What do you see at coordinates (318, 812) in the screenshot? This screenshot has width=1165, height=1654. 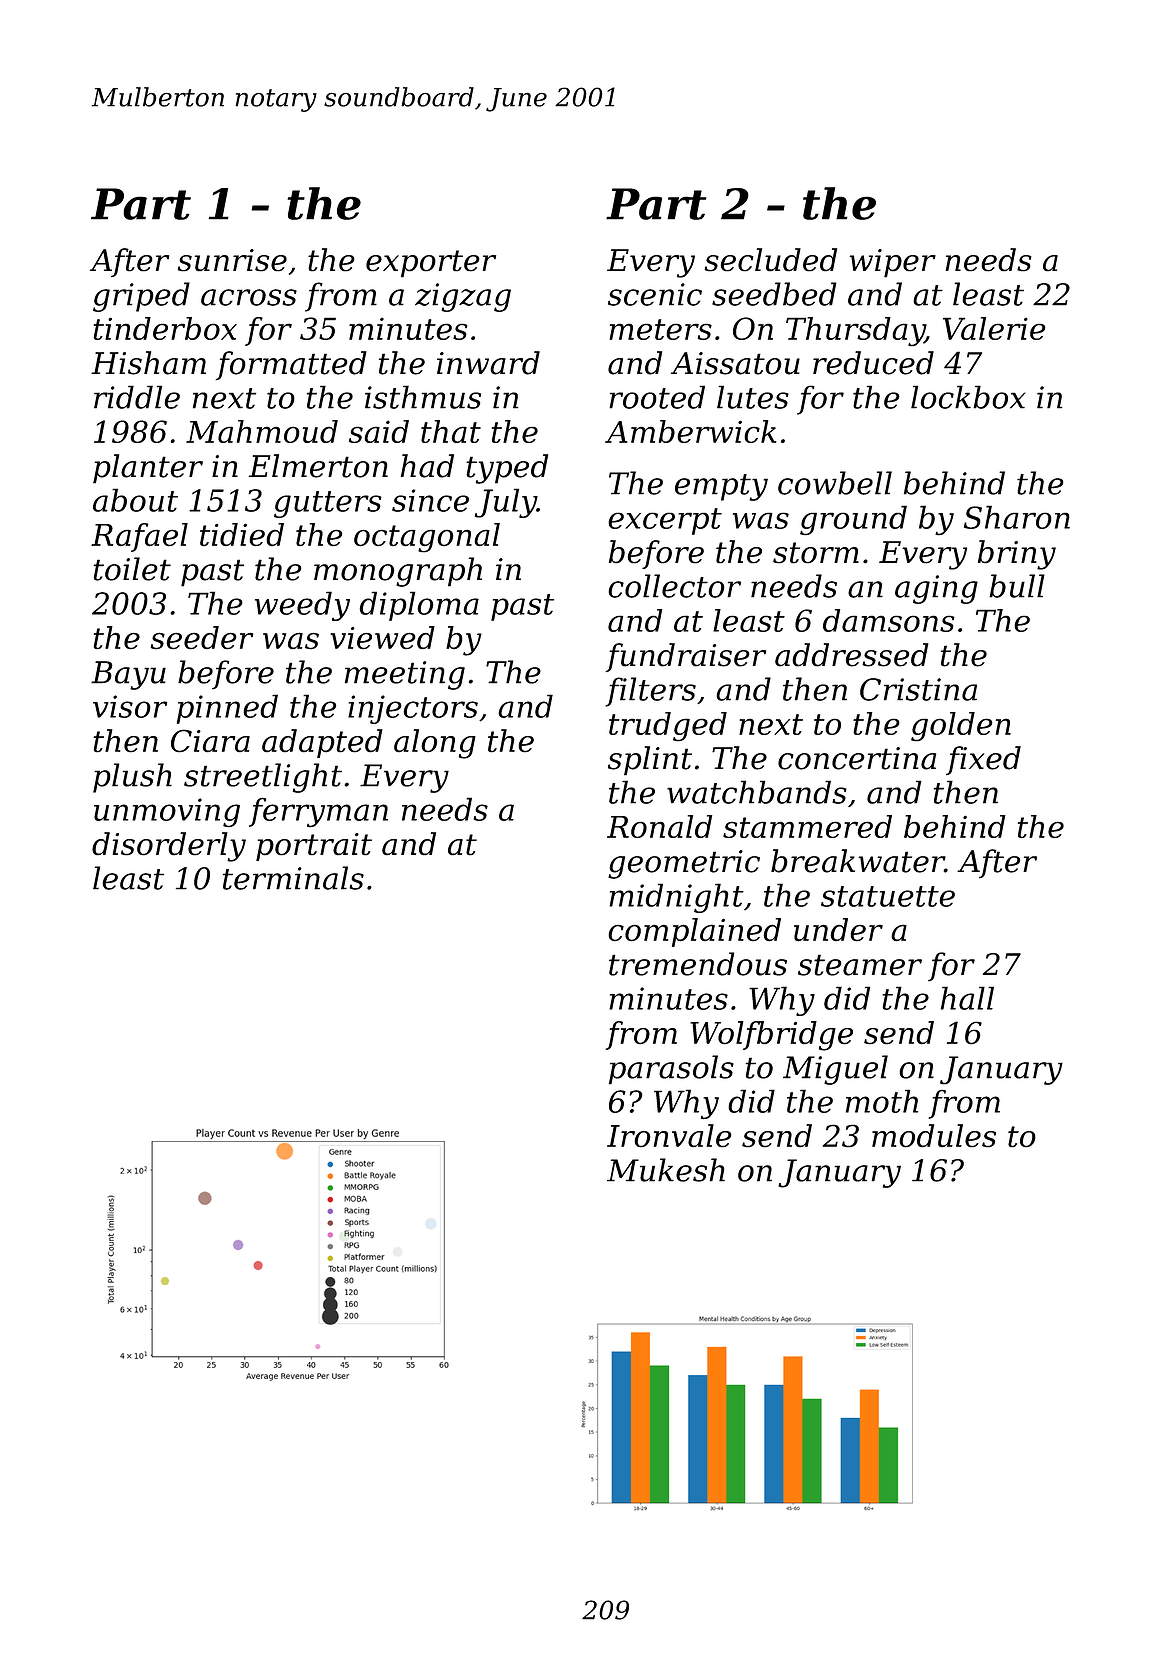 I see `ferryman` at bounding box center [318, 812].
